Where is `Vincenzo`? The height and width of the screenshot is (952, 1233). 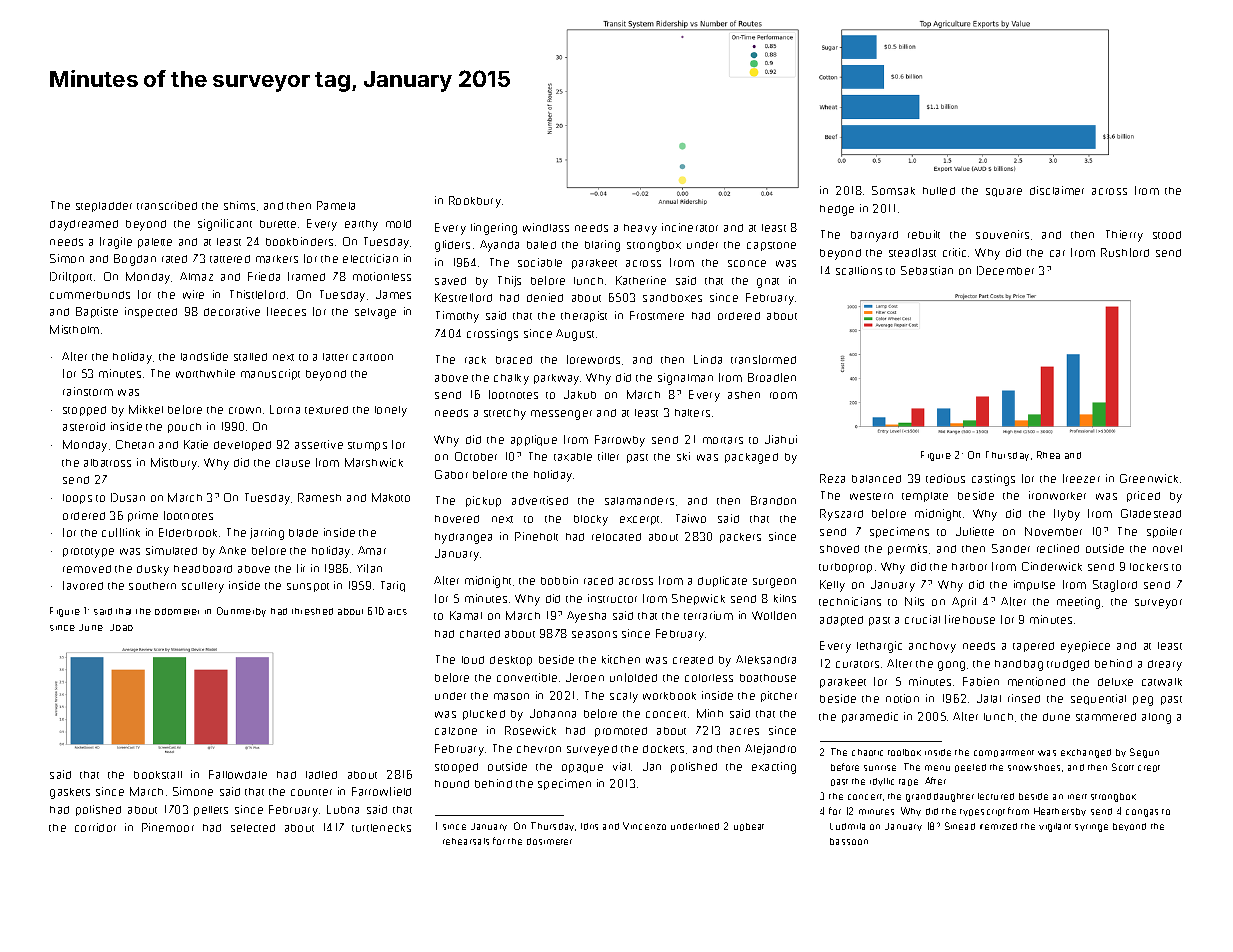
Vincenzo is located at coordinates (644, 826).
